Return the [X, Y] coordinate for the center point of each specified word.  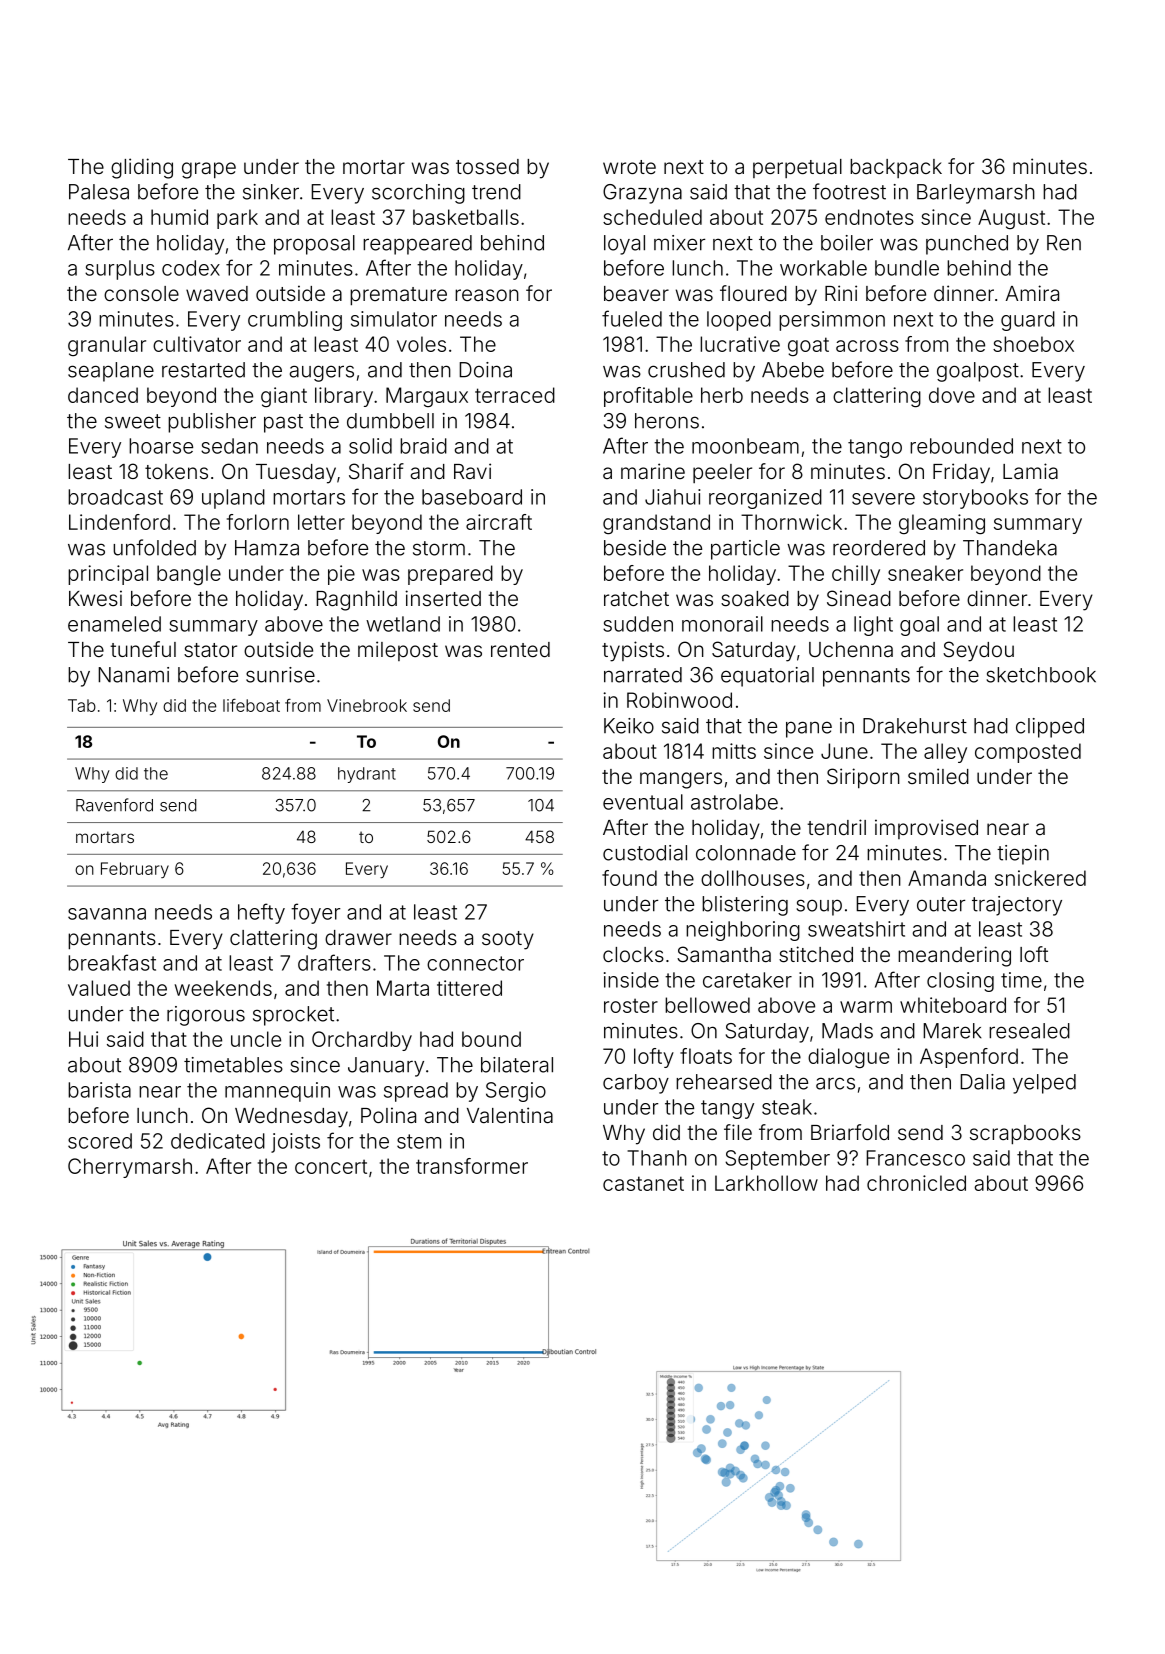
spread [416, 1092]
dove [952, 395]
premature [398, 296]
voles [421, 344]
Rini [841, 293]
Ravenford [114, 805]
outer [941, 904]
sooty [508, 940]
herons [667, 421]
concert [331, 1167]
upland [233, 499]
